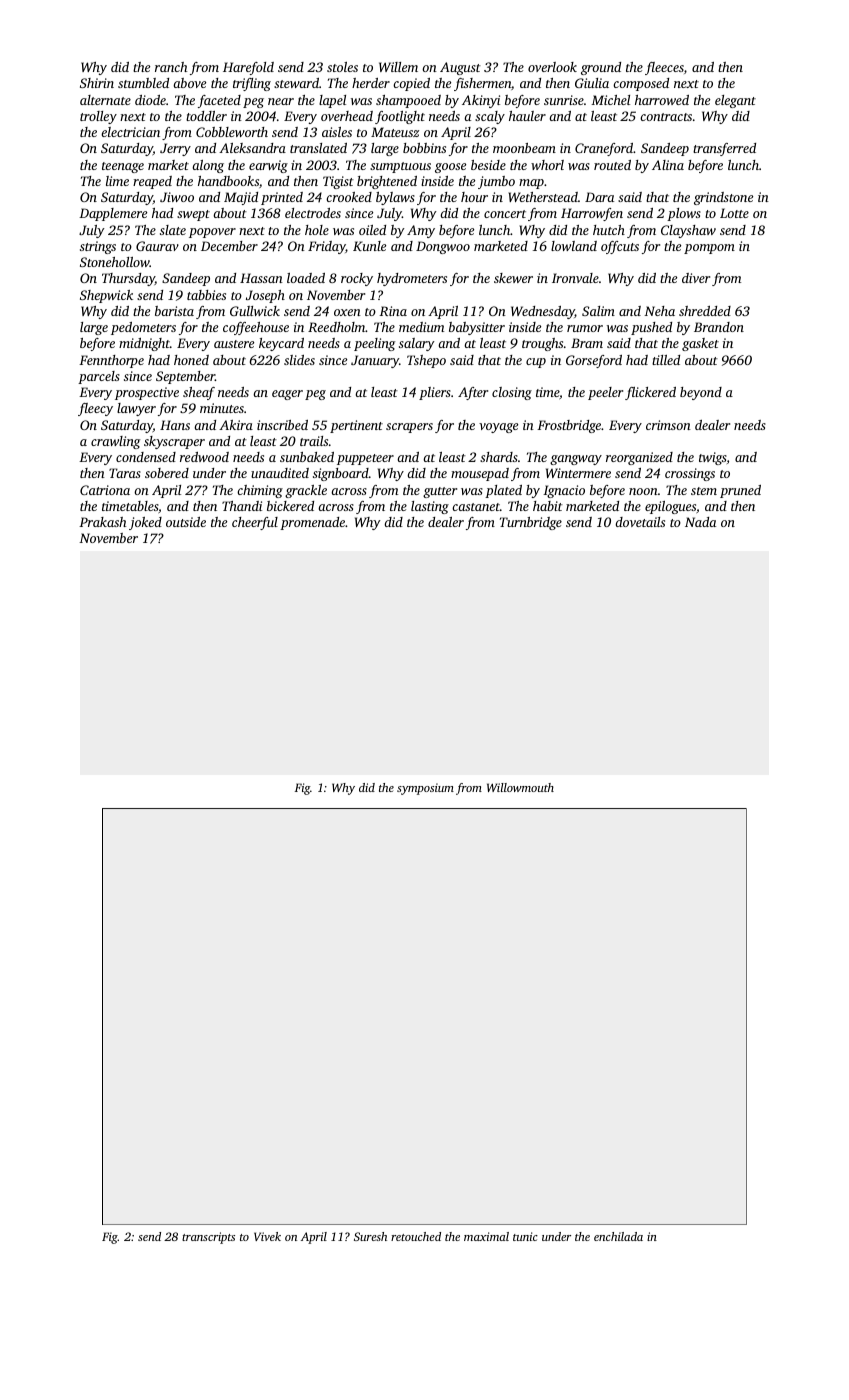 The width and height of the document is (849, 1400). Describe the element at coordinates (113, 214) in the document. I see `Dapplemere` at that location.
